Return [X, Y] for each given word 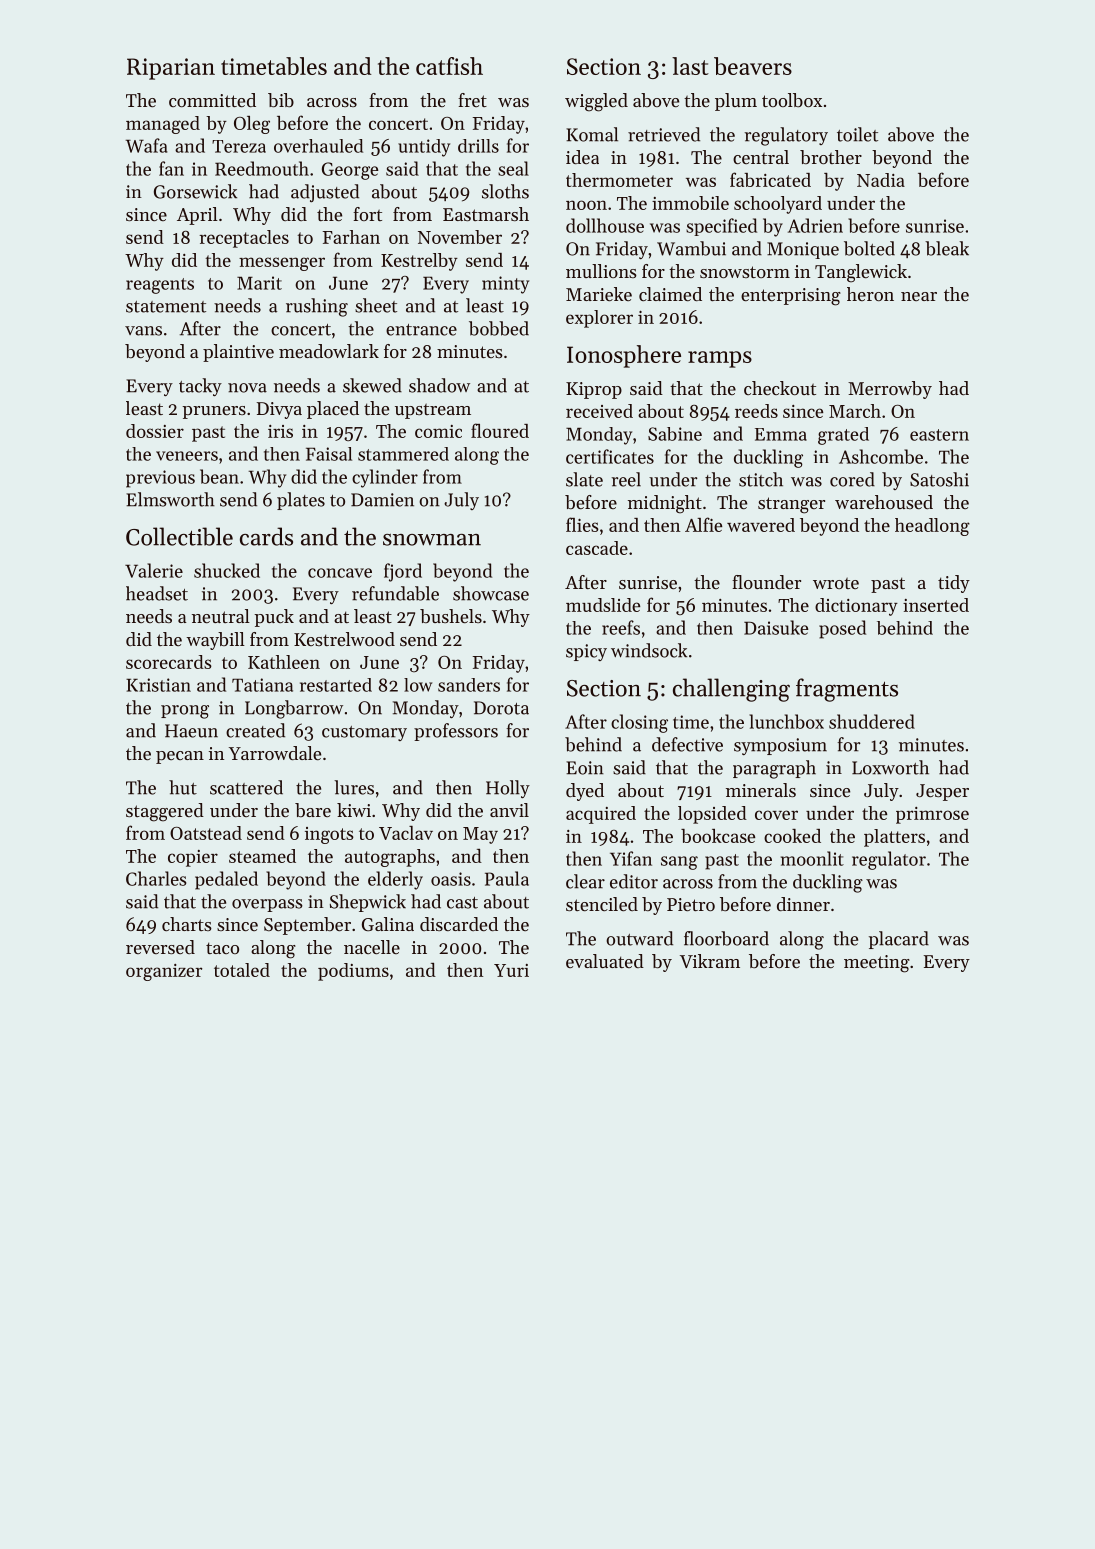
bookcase [718, 836]
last [690, 66]
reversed [160, 947]
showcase [491, 593]
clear [585, 881]
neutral [221, 616]
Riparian [171, 69]
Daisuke [776, 627]
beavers [753, 66]
